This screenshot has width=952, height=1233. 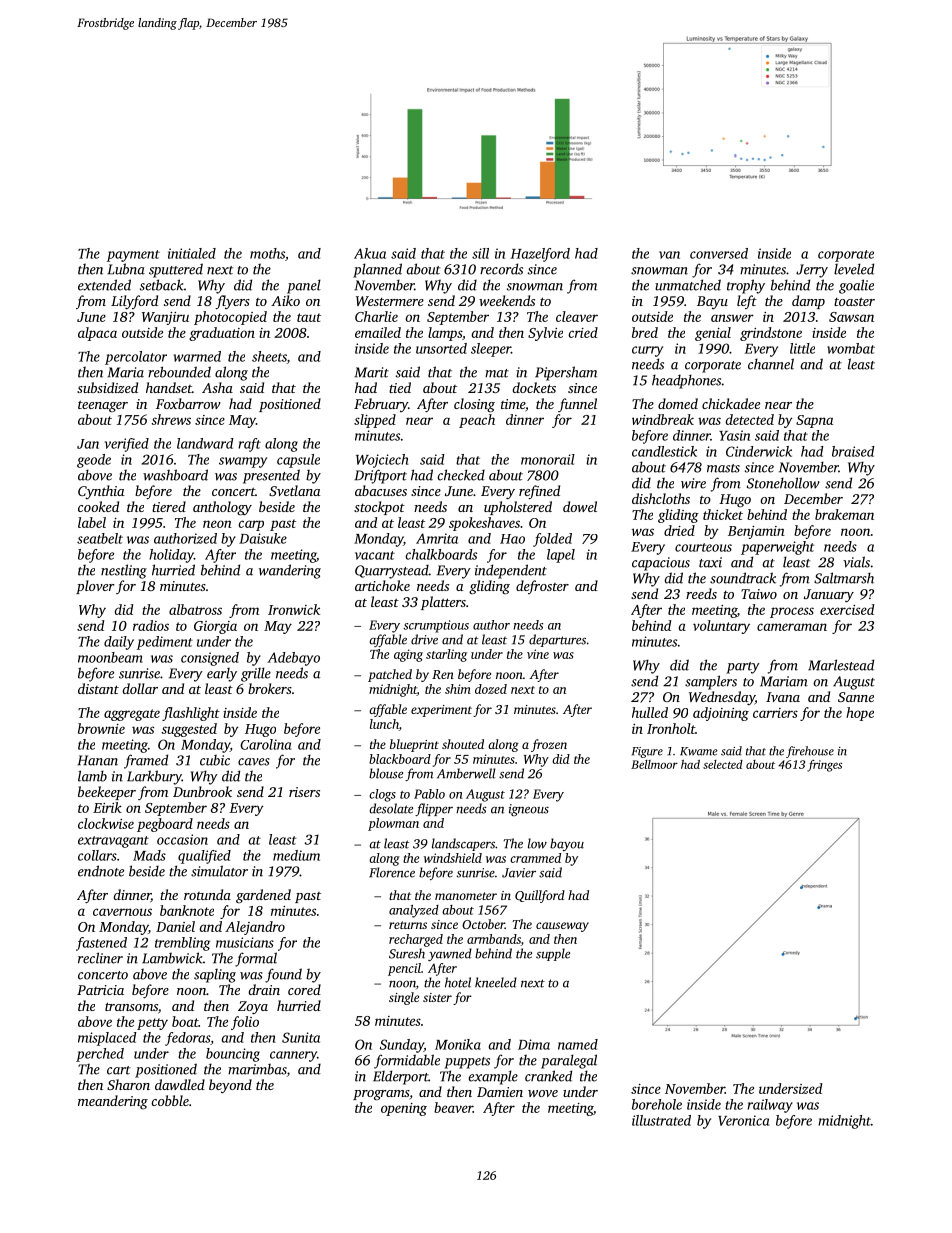 I want to click on payment, so click(x=133, y=256).
